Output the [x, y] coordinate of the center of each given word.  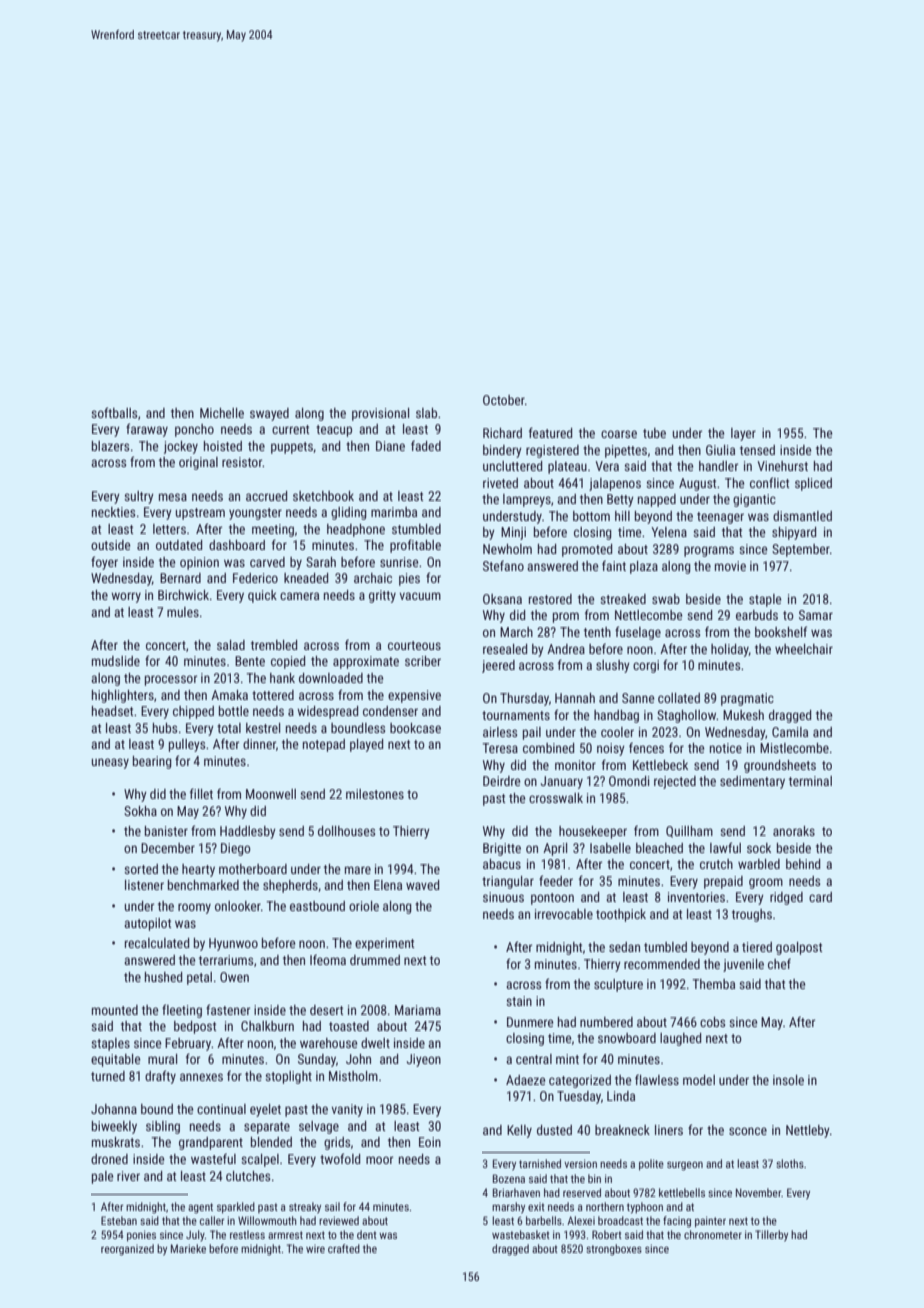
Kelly [519, 1131]
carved [267, 562]
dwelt [375, 1043]
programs [709, 551]
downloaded [331, 678]
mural [162, 1059]
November [758, 1192]
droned [109, 1159]
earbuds [757, 615]
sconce [748, 1131]
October [504, 400]
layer [743, 434]
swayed [269, 414]
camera [299, 596]
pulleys [187, 745]
